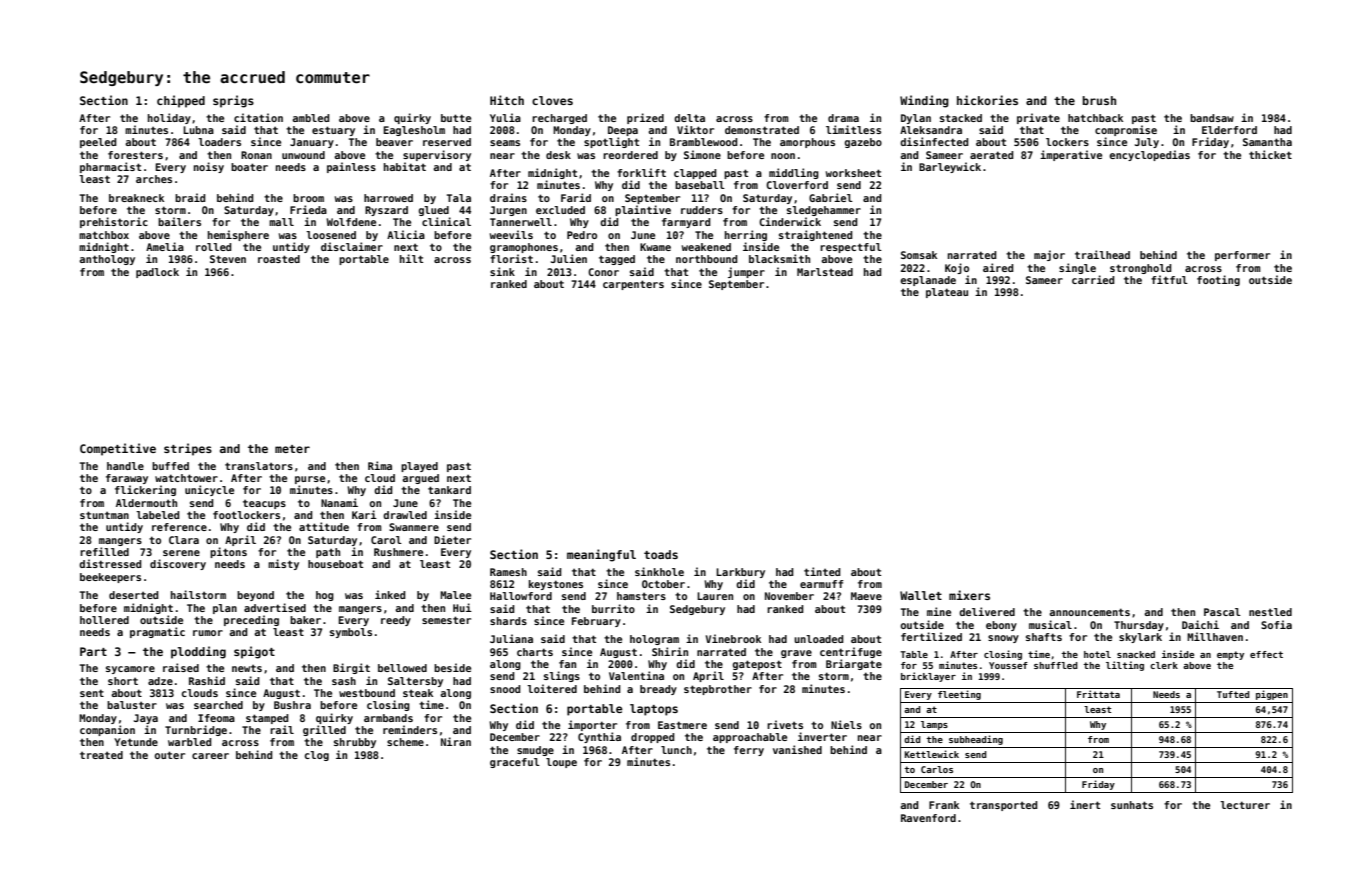 Image resolution: width=1372 pixels, height=887 pixels. I want to click on beekeepers, so click(110, 578).
